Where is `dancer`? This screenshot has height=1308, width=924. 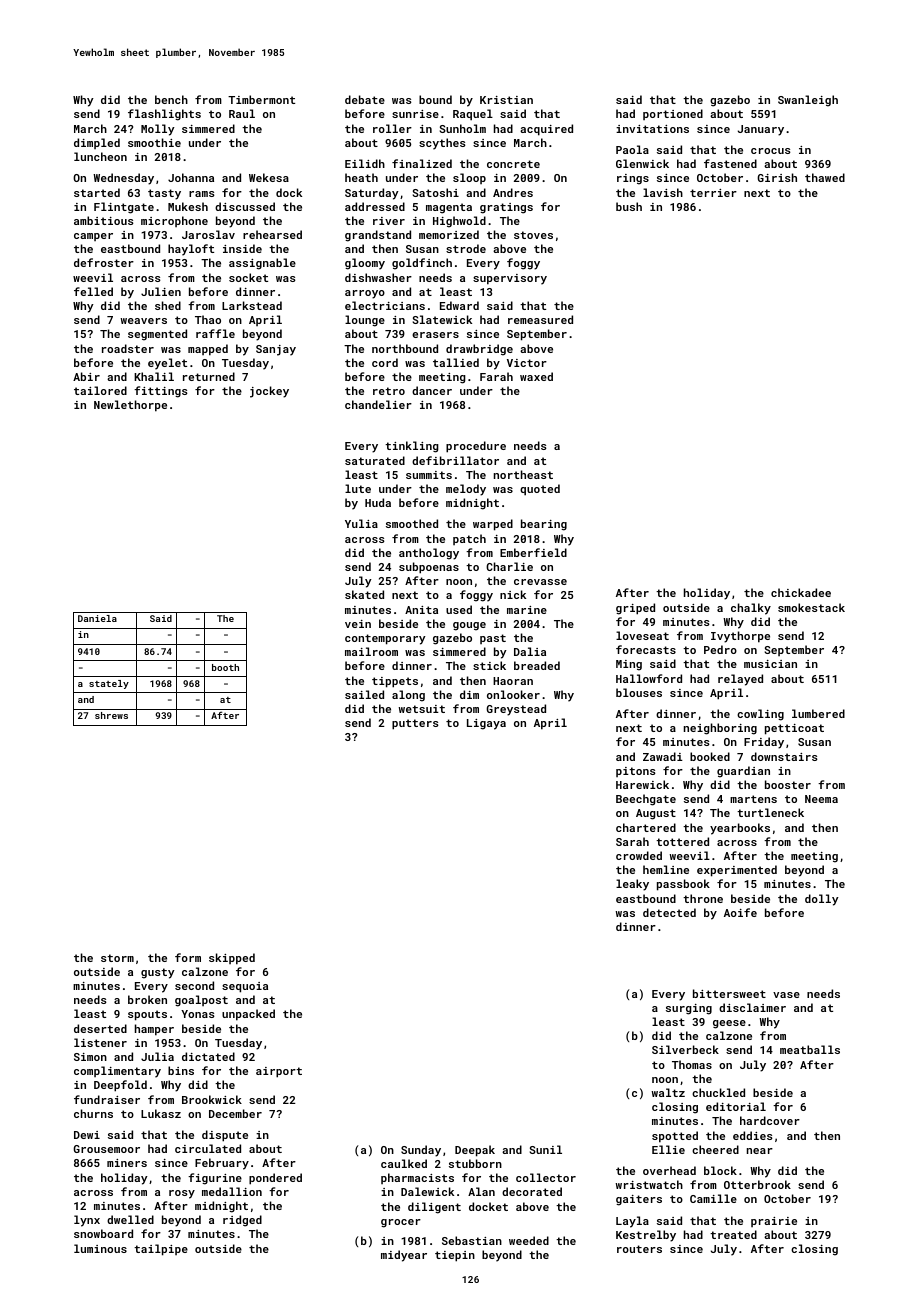
dancer is located at coordinates (432, 390).
